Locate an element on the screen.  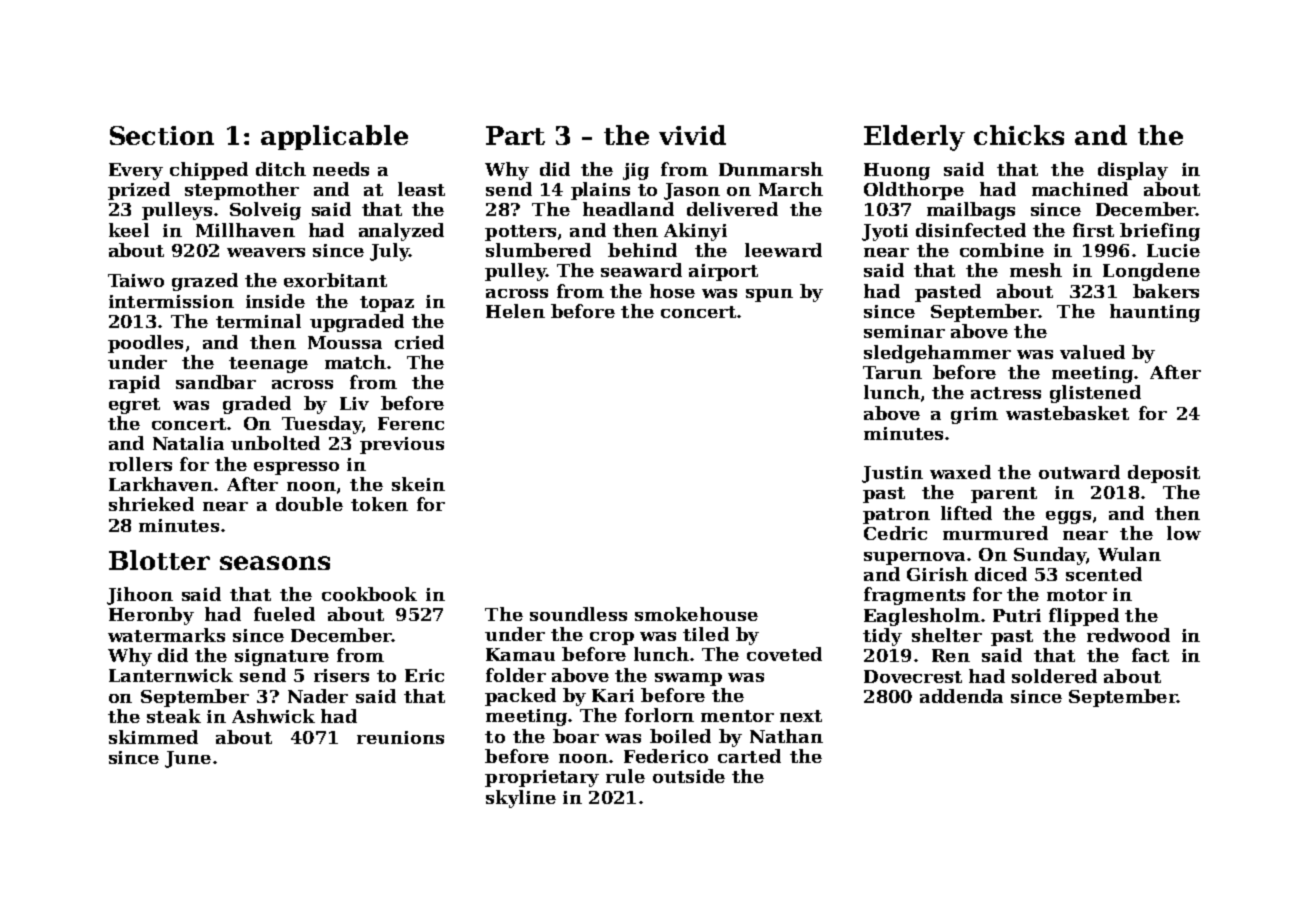
vivid is located at coordinates (692, 135).
